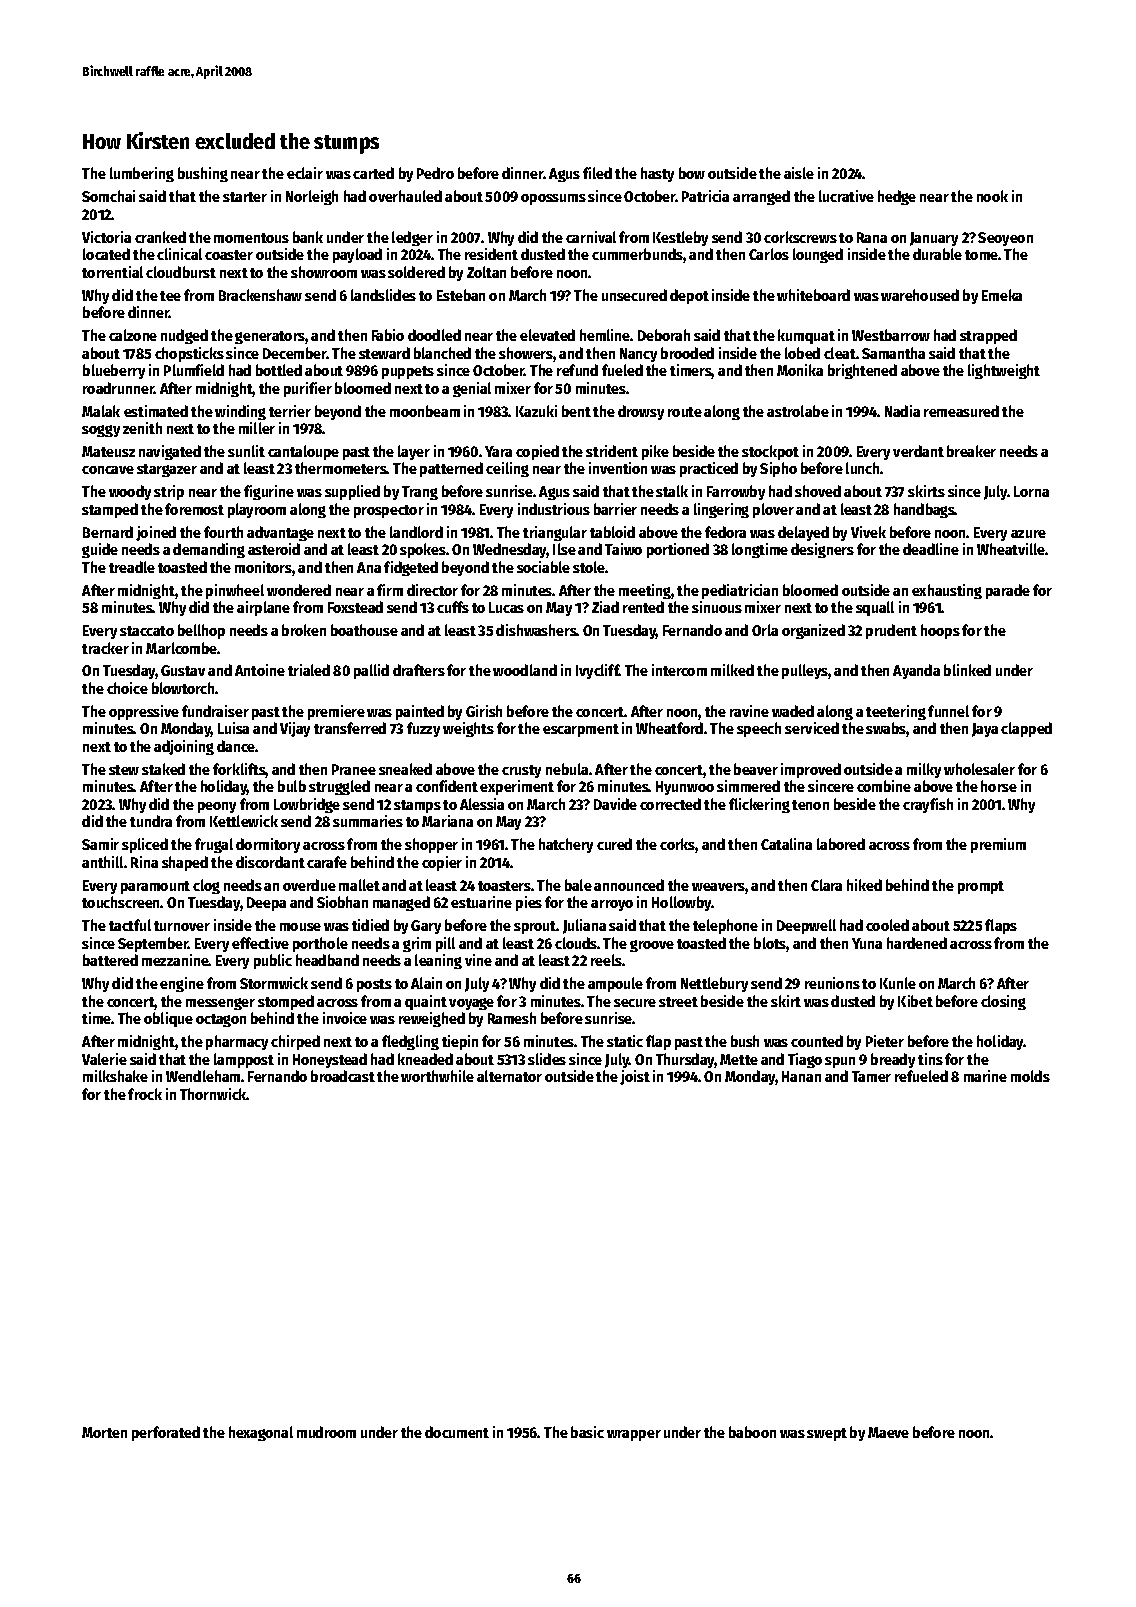 The image size is (1136, 1607). I want to click on eclair, so click(305, 173).
